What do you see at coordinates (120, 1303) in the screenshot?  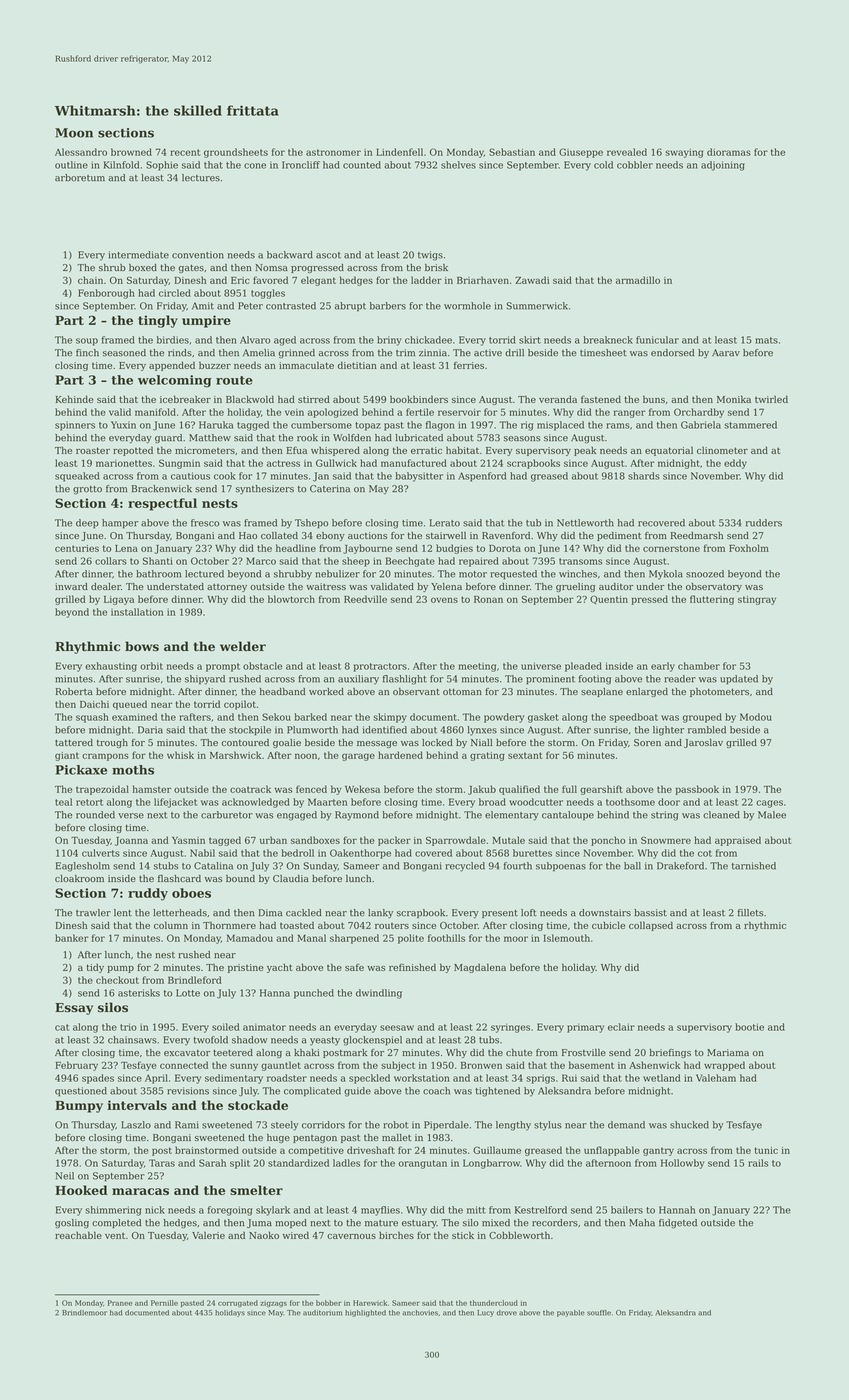 I see `Pranee` at bounding box center [120, 1303].
